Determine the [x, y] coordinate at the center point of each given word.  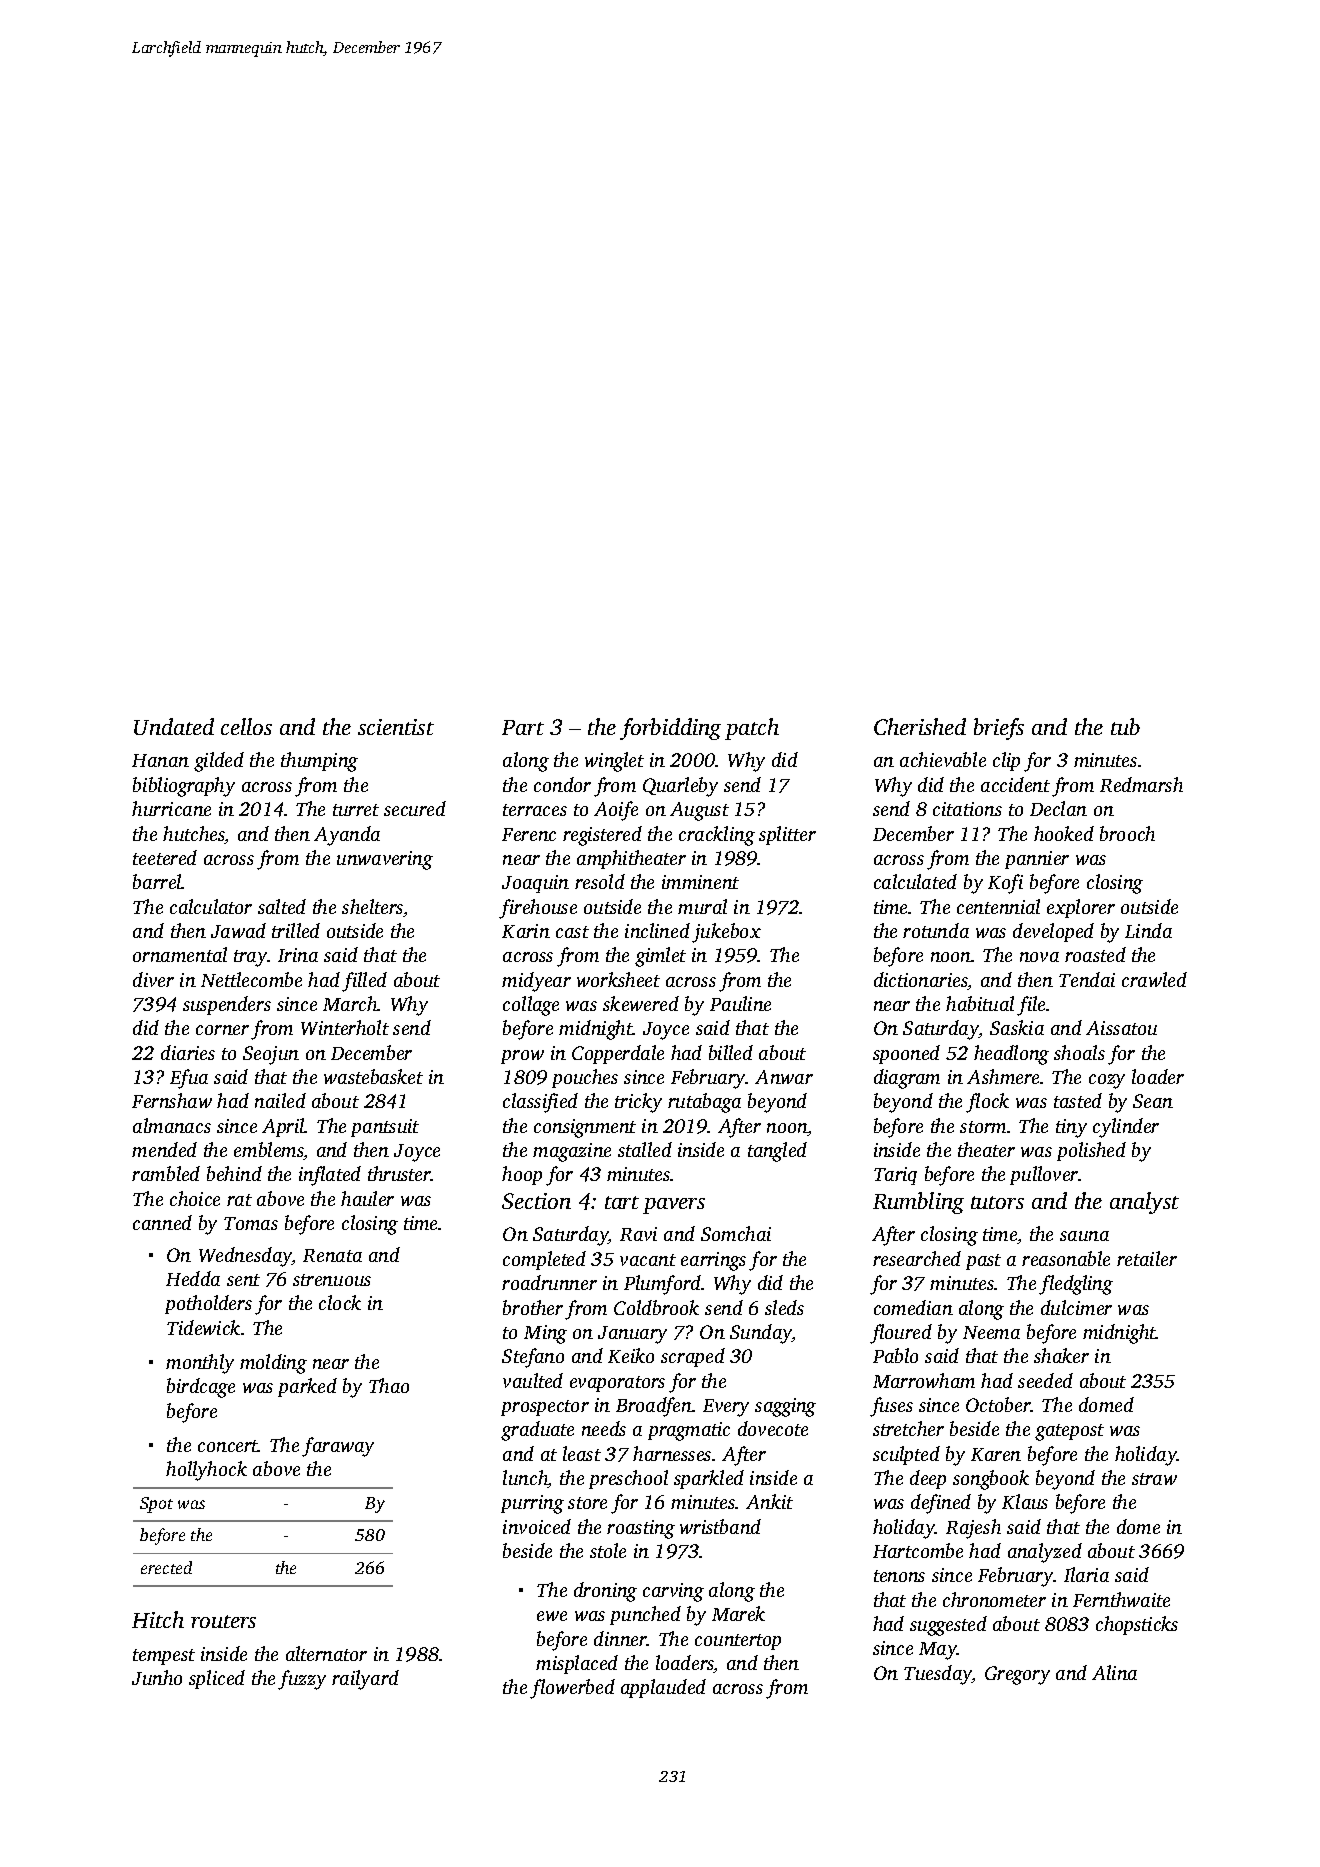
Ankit [769, 1501]
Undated [174, 726]
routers [223, 1621]
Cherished [920, 726]
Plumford [662, 1285]
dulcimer [1076, 1307]
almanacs [172, 1125]
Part [523, 727]
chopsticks [1137, 1625]
